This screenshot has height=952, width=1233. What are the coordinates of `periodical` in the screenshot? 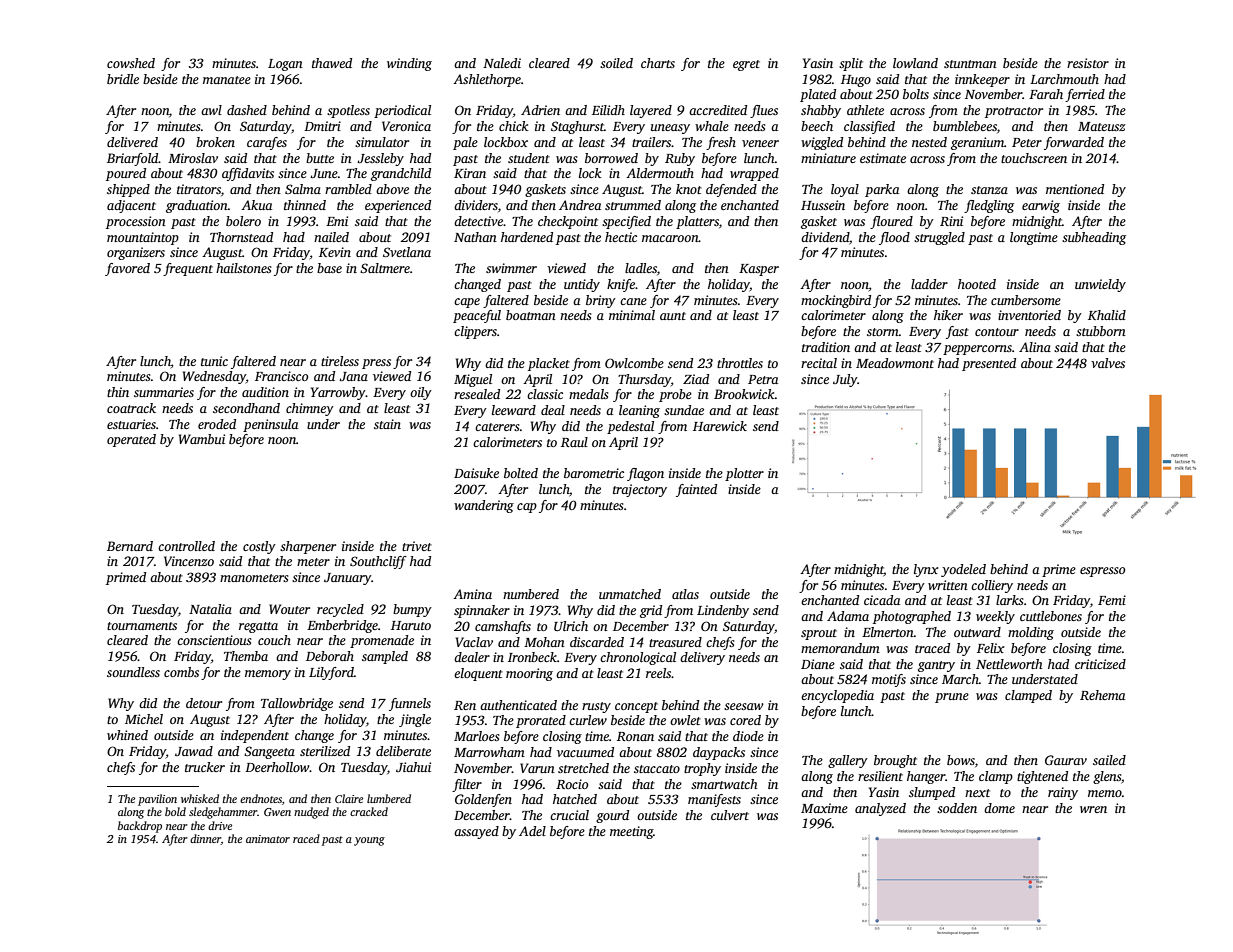 It's located at (402, 111).
